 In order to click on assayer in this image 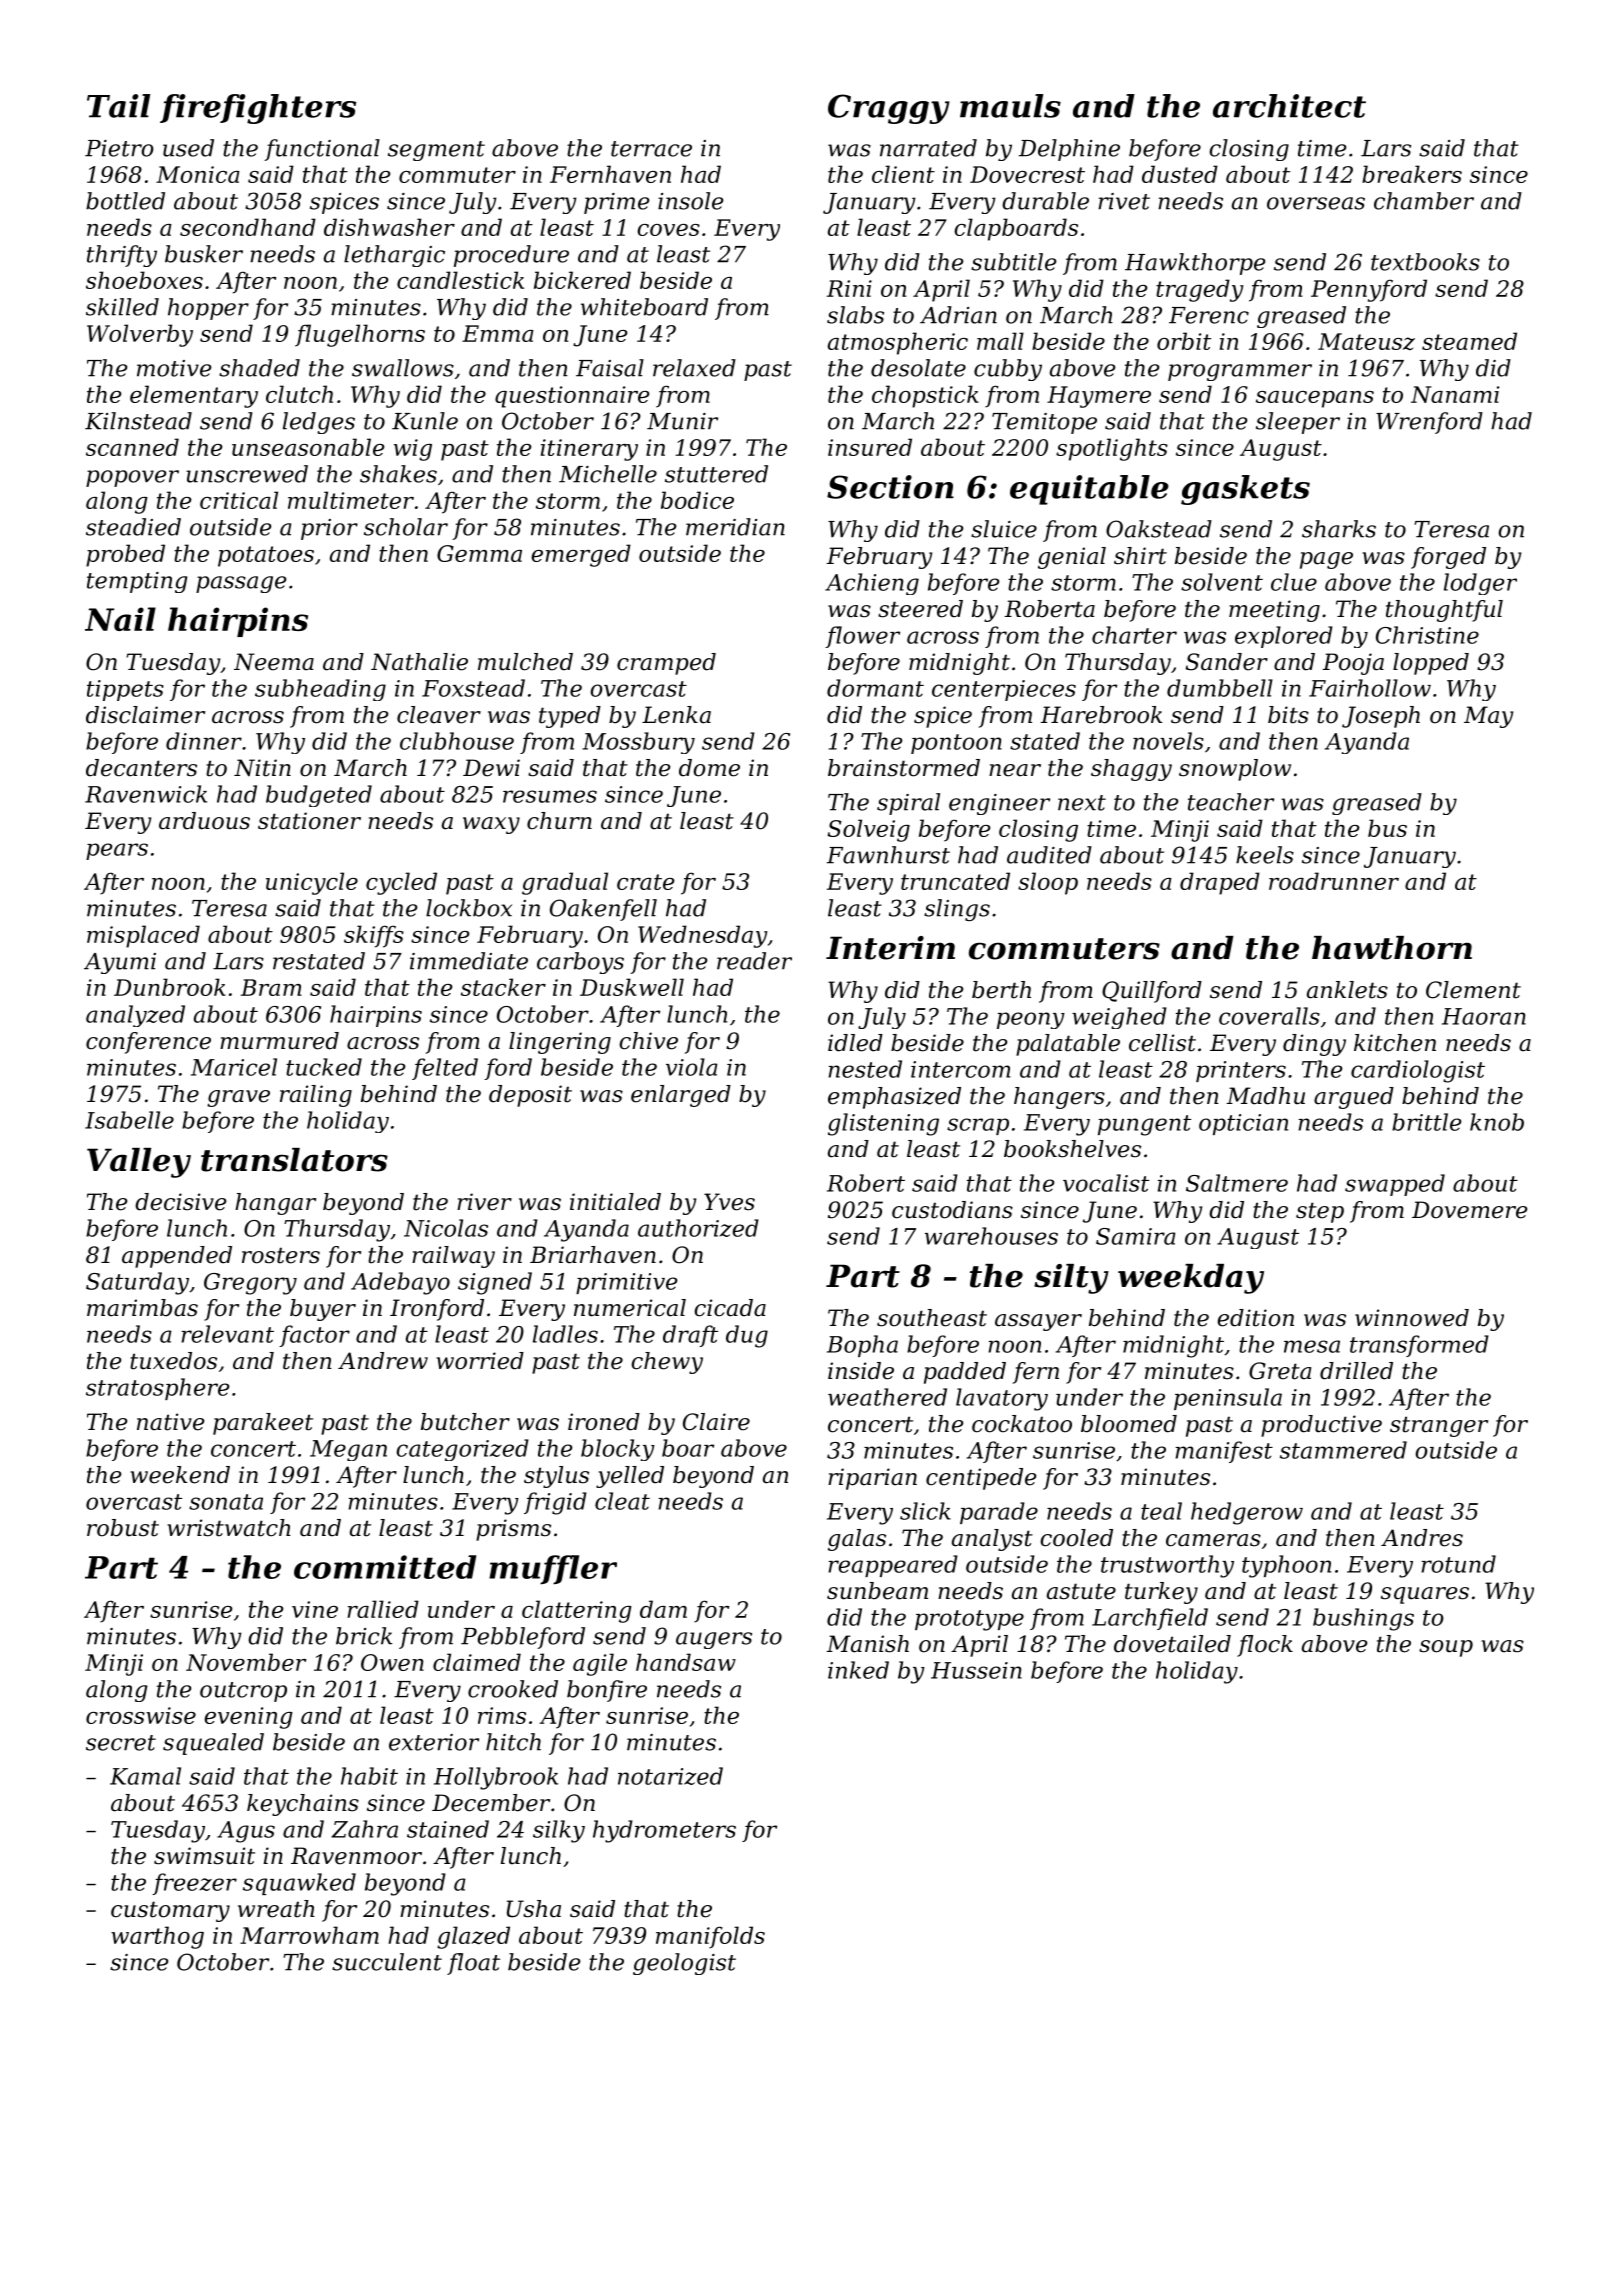, I will do `click(1038, 1322)`.
